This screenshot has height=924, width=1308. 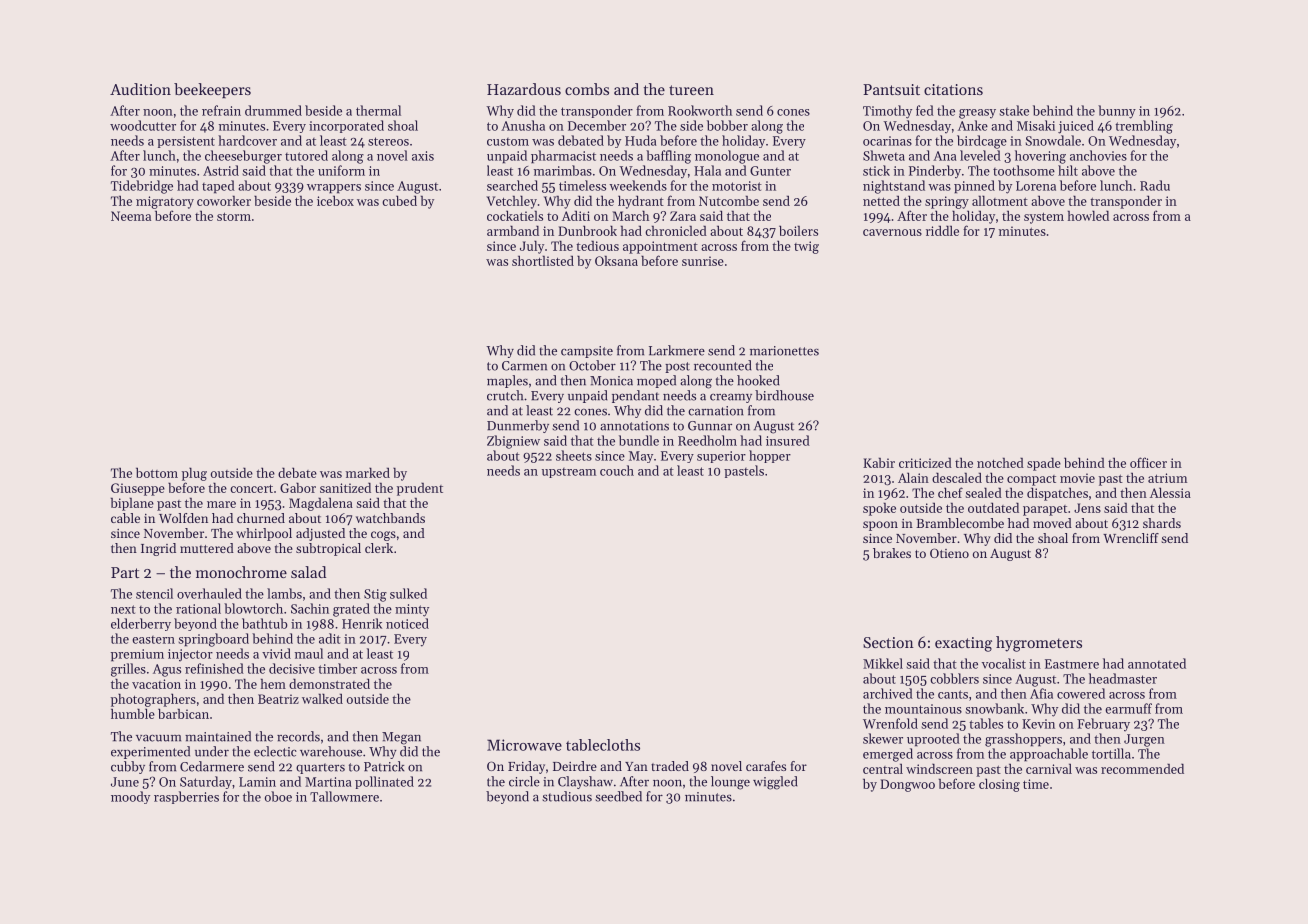 I want to click on Alessia, so click(x=1170, y=492).
